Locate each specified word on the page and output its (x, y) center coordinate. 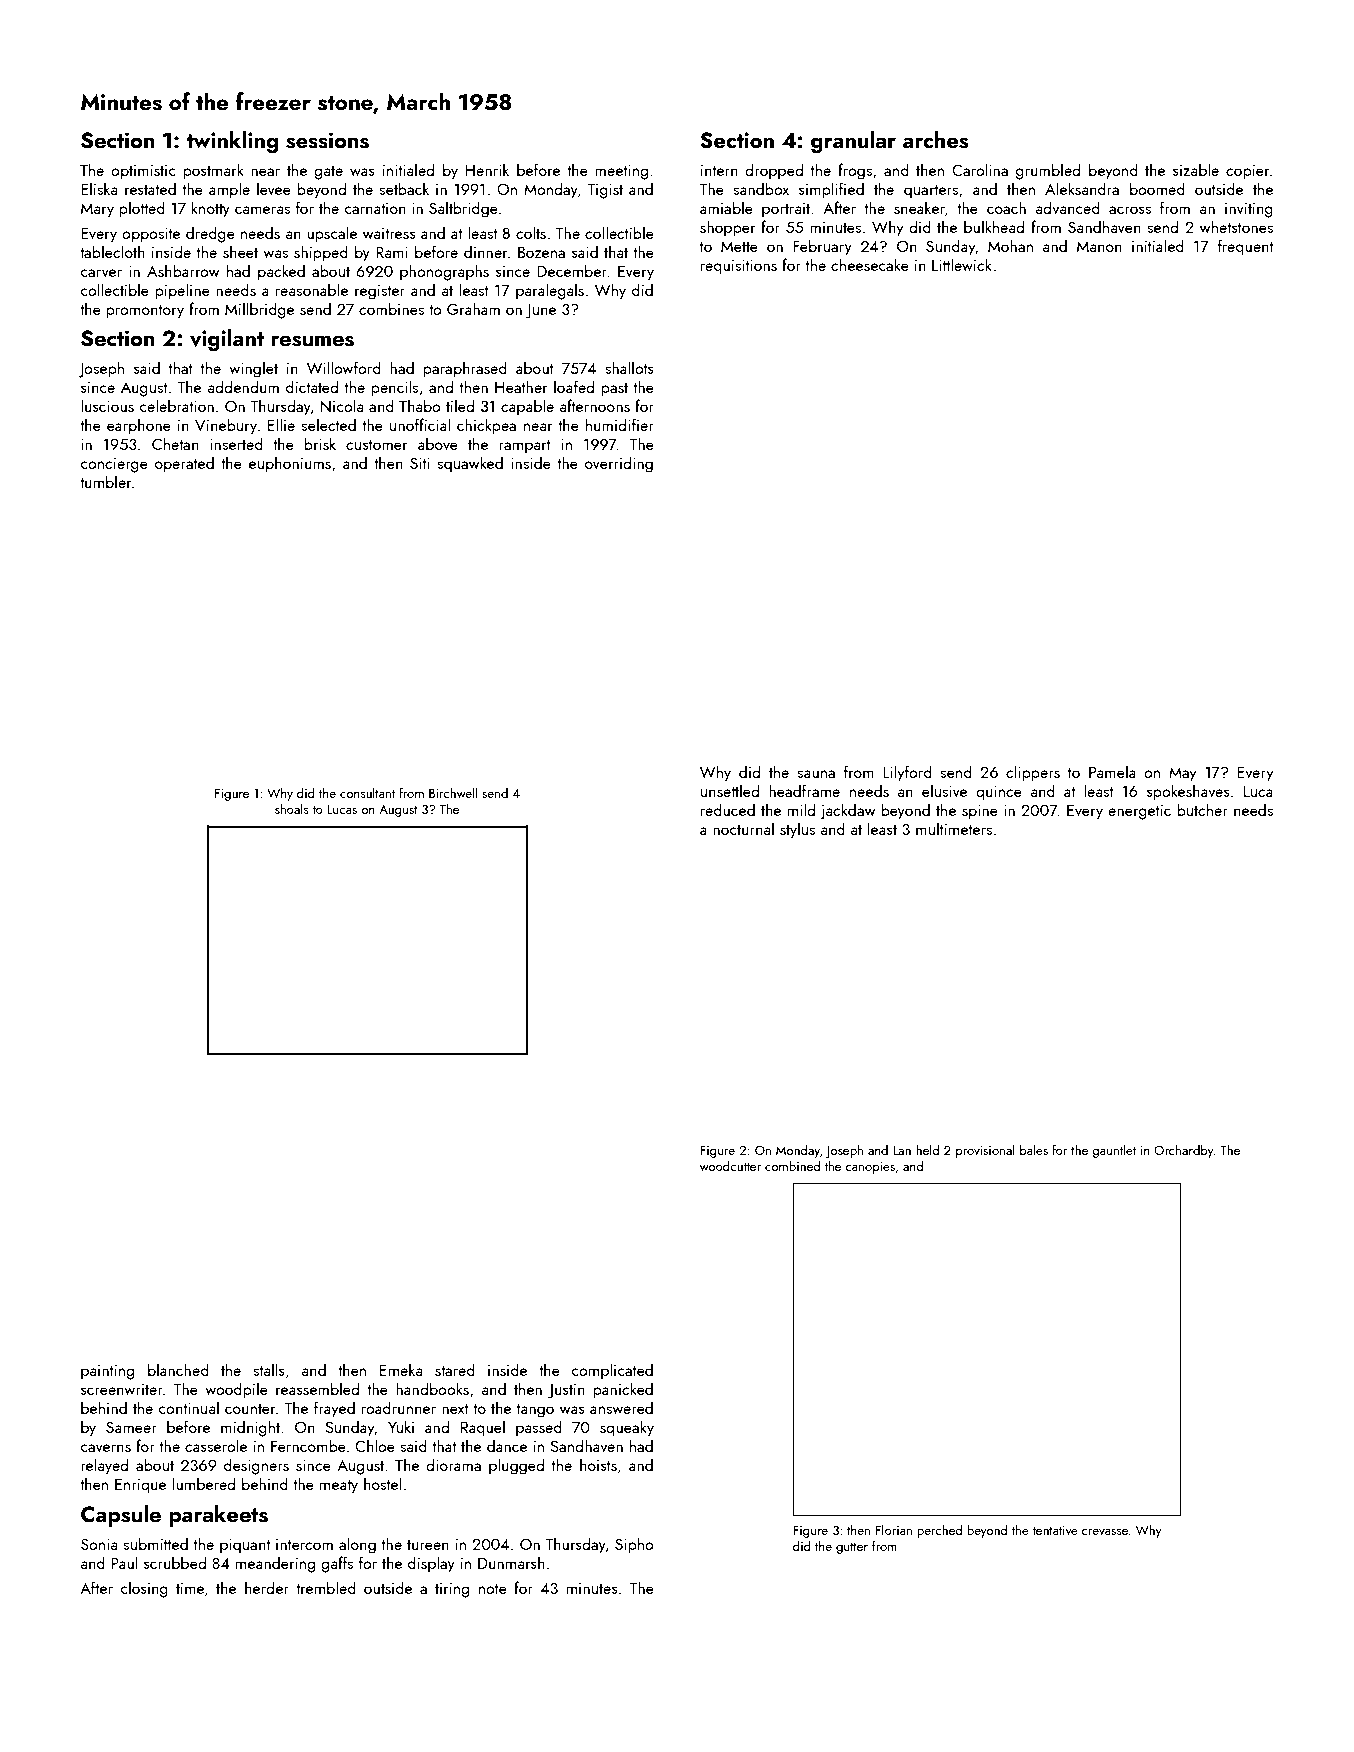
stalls (269, 1369)
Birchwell (453, 793)
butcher (1202, 809)
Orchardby (1184, 1151)
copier (1247, 172)
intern (719, 170)
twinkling (232, 142)
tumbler (105, 481)
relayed (104, 1466)
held (927, 1150)
